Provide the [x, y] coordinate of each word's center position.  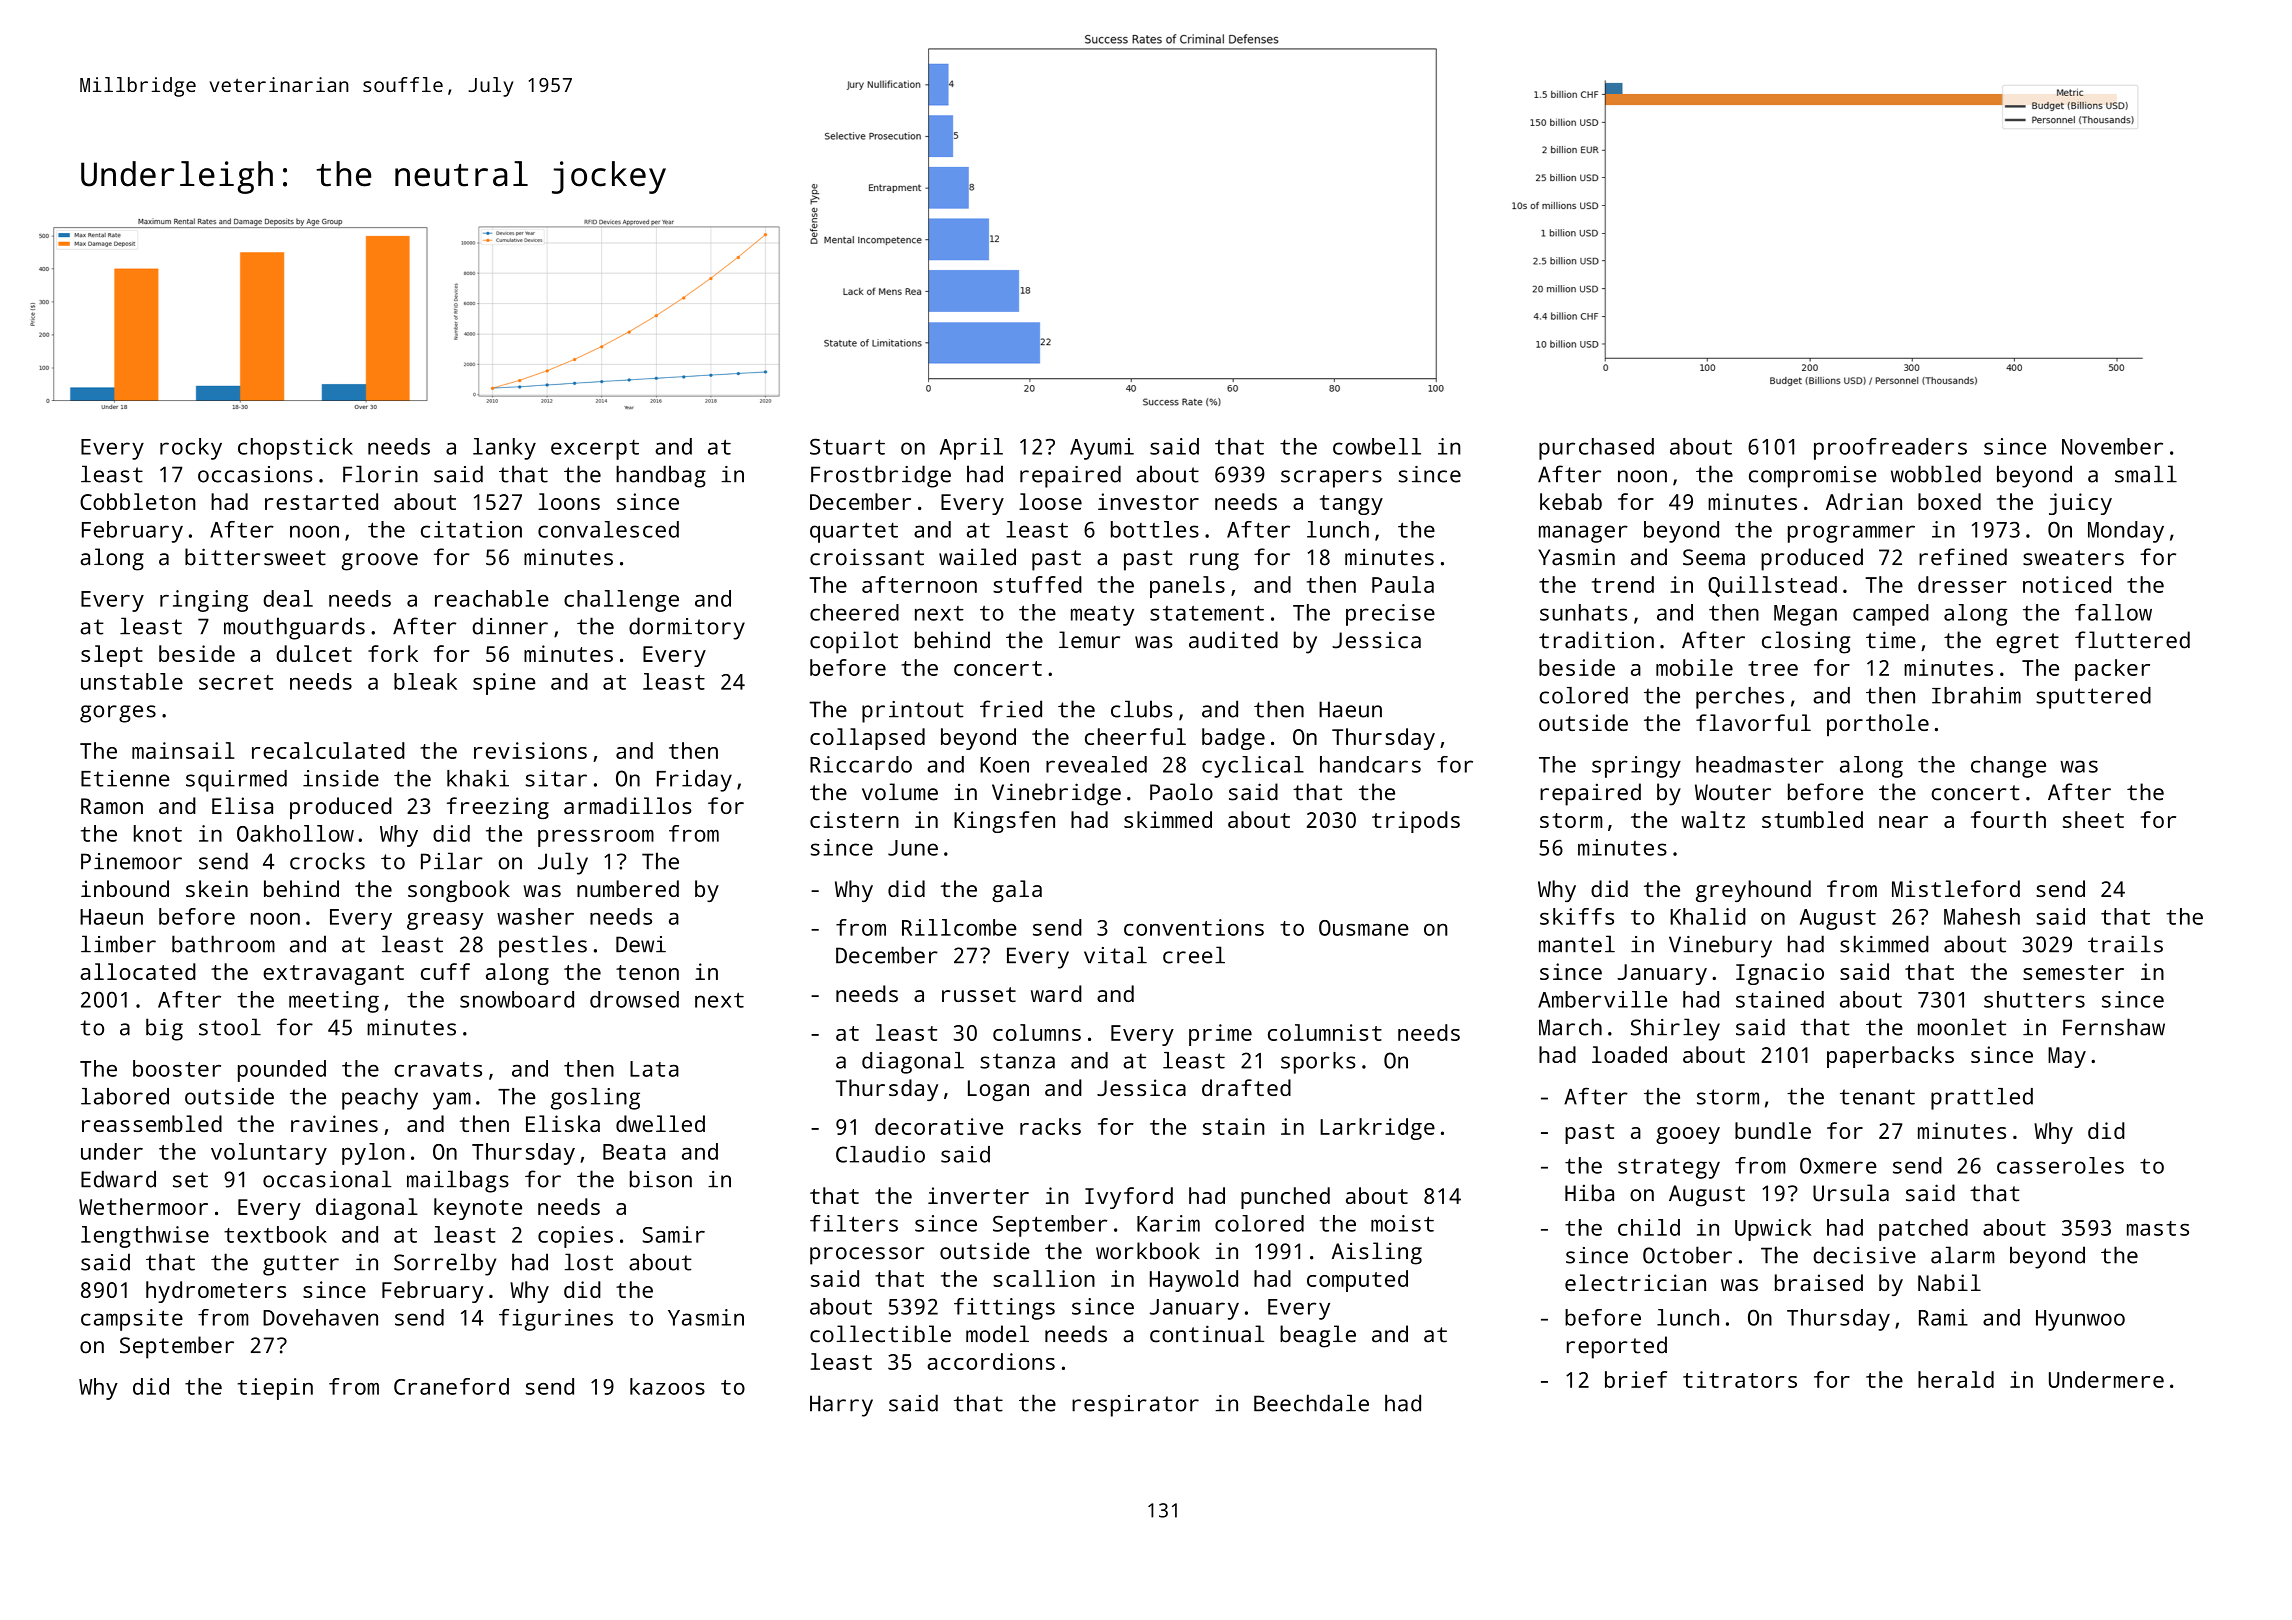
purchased [1596, 449]
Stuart [847, 446]
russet [979, 994]
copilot [854, 642]
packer [2112, 670]
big [164, 1029]
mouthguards [294, 628]
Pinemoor [131, 861]
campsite [132, 1320]
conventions [1194, 927]
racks [1050, 1126]
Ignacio [1780, 974]
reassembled [152, 1123]
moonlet [1962, 1027]
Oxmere [1838, 1165]
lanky [504, 449]
